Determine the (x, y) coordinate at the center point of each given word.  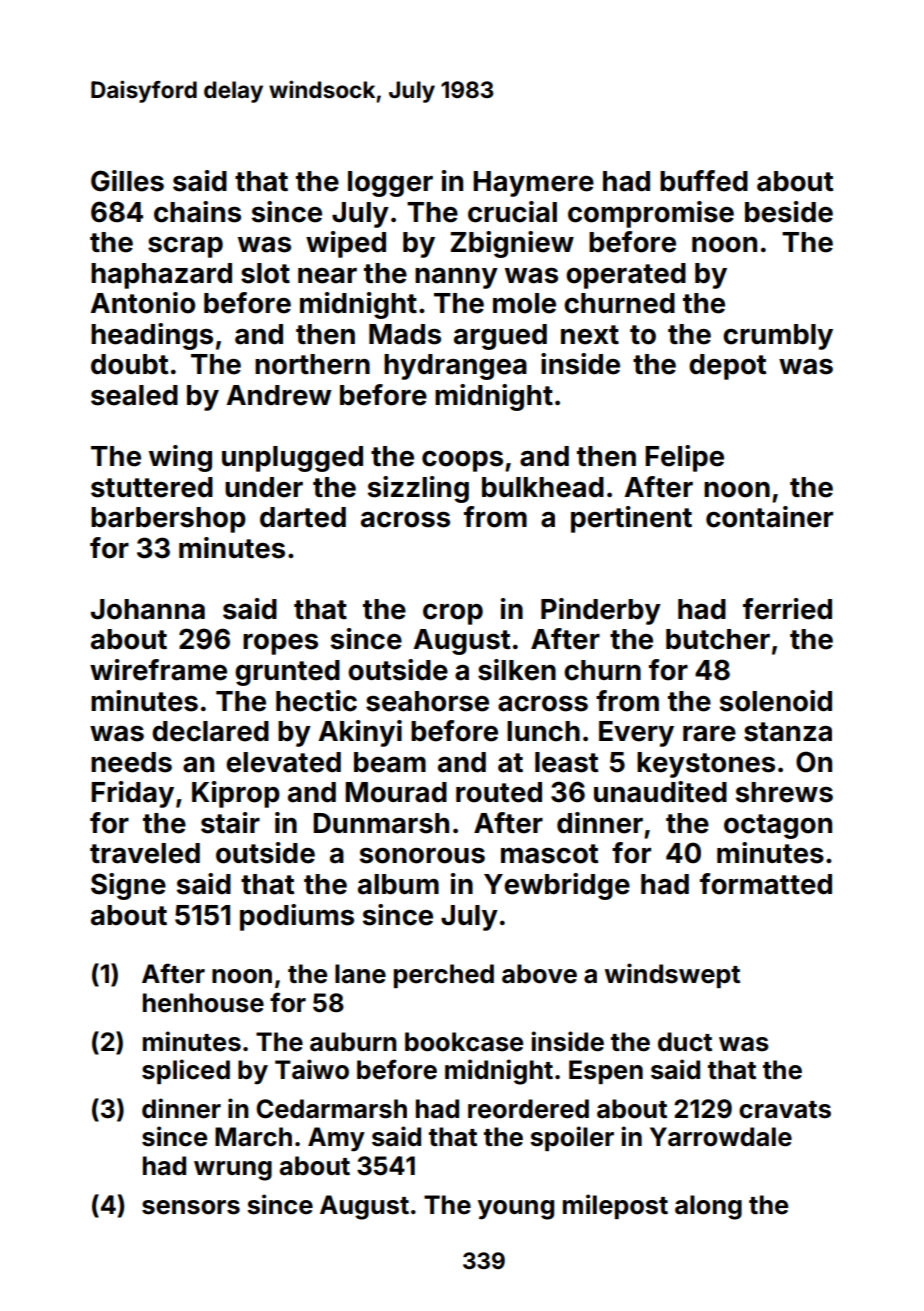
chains (197, 212)
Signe (128, 886)
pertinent (631, 519)
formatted (766, 884)
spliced (186, 1071)
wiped (346, 244)
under (264, 487)
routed (499, 792)
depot (727, 367)
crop (453, 614)
